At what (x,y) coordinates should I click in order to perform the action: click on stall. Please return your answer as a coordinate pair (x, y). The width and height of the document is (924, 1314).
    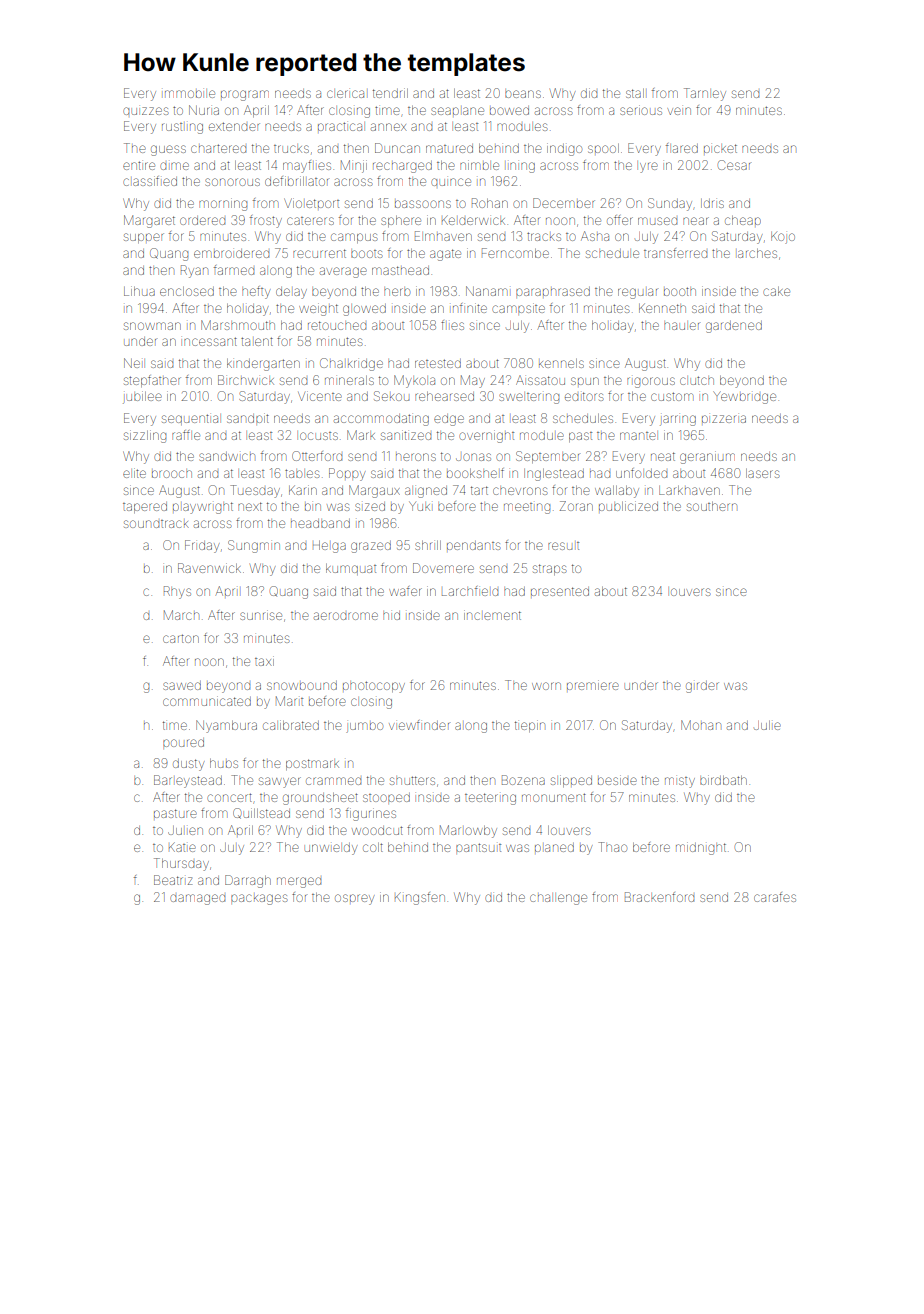
    Looking at the image, I should click on (635, 93).
